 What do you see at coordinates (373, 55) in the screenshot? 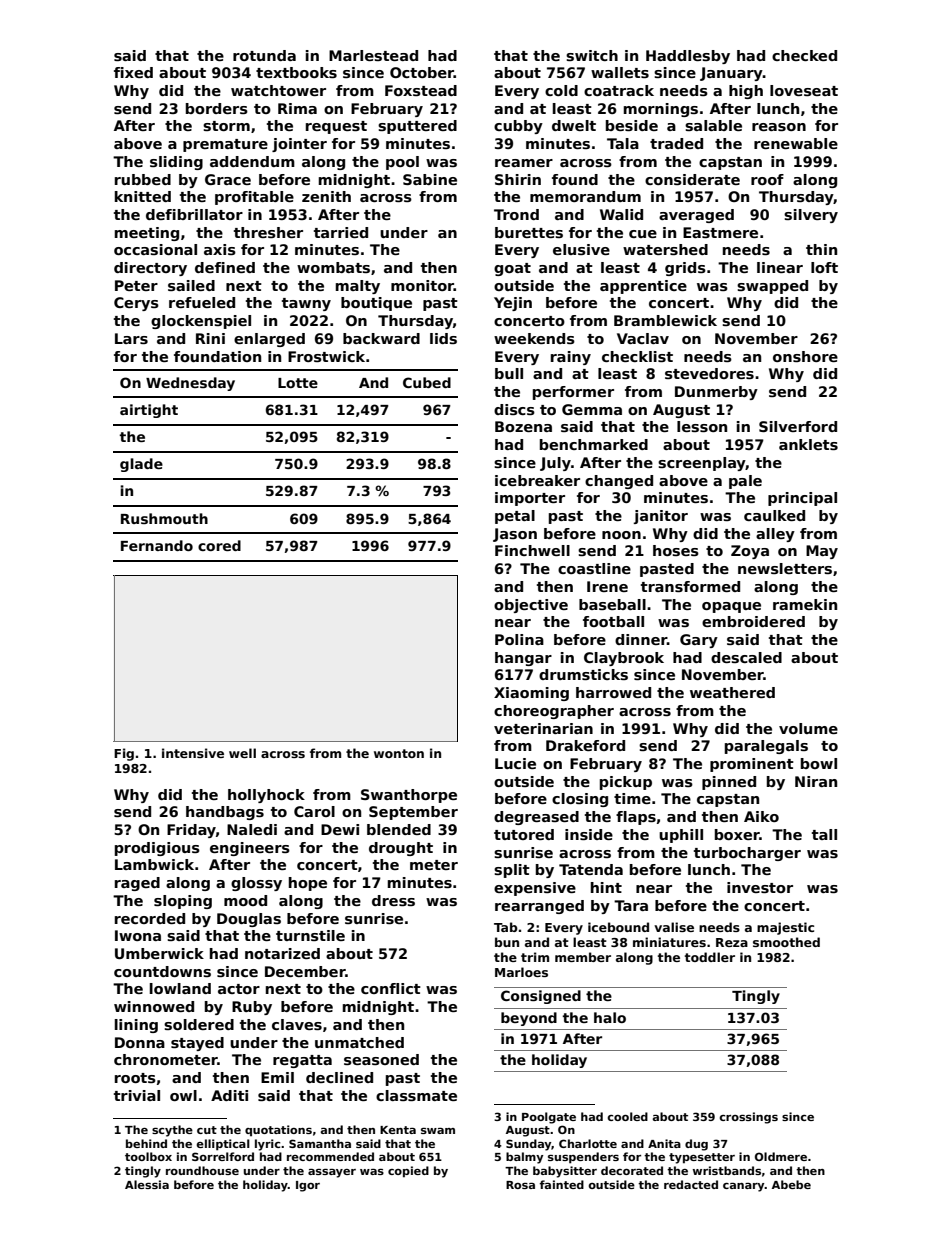
I see `Marlestead` at bounding box center [373, 55].
